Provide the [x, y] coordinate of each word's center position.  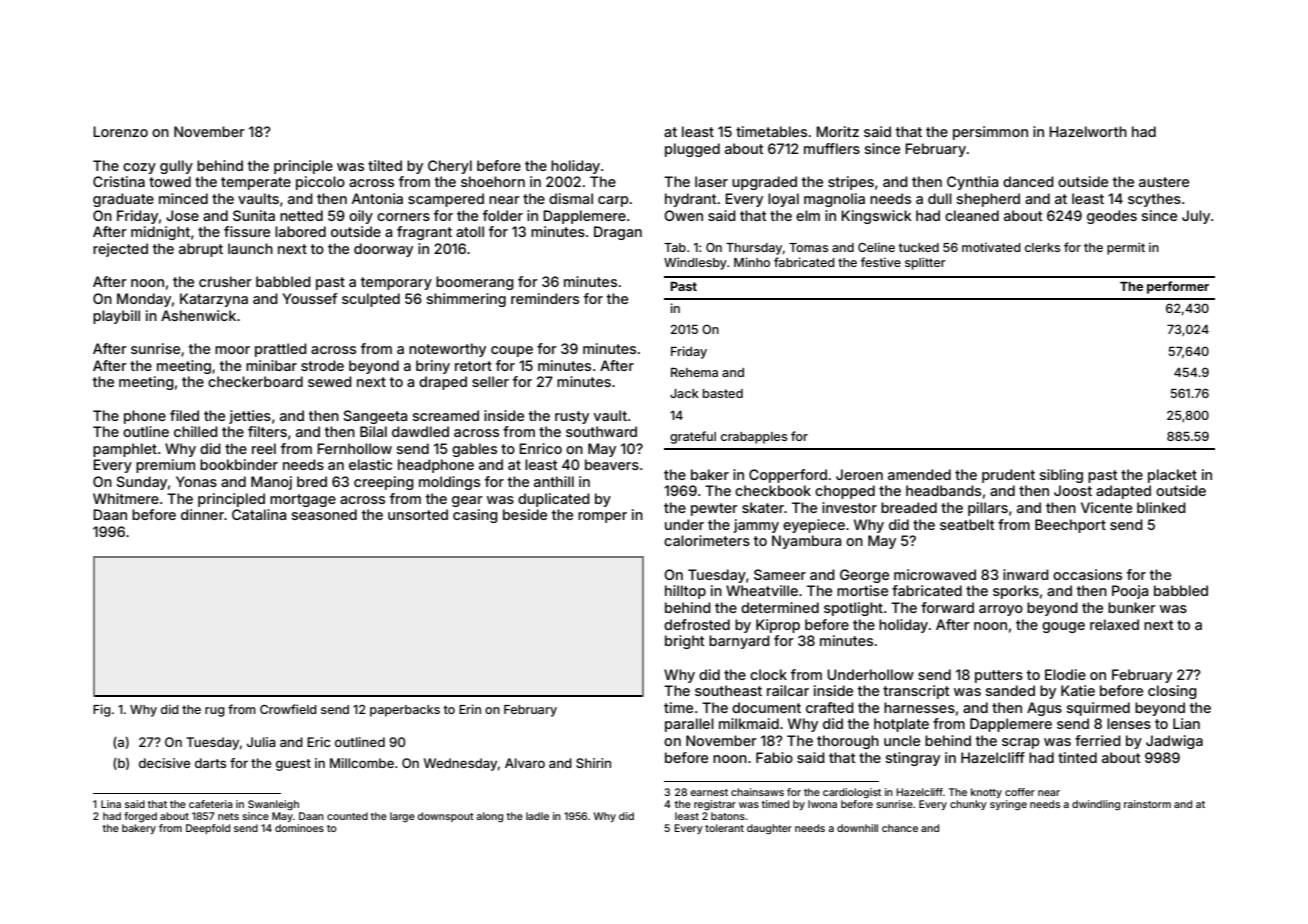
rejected [120, 250]
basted [723, 393]
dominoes [299, 828]
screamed [446, 415]
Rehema [694, 372]
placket [1172, 476]
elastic [370, 464]
